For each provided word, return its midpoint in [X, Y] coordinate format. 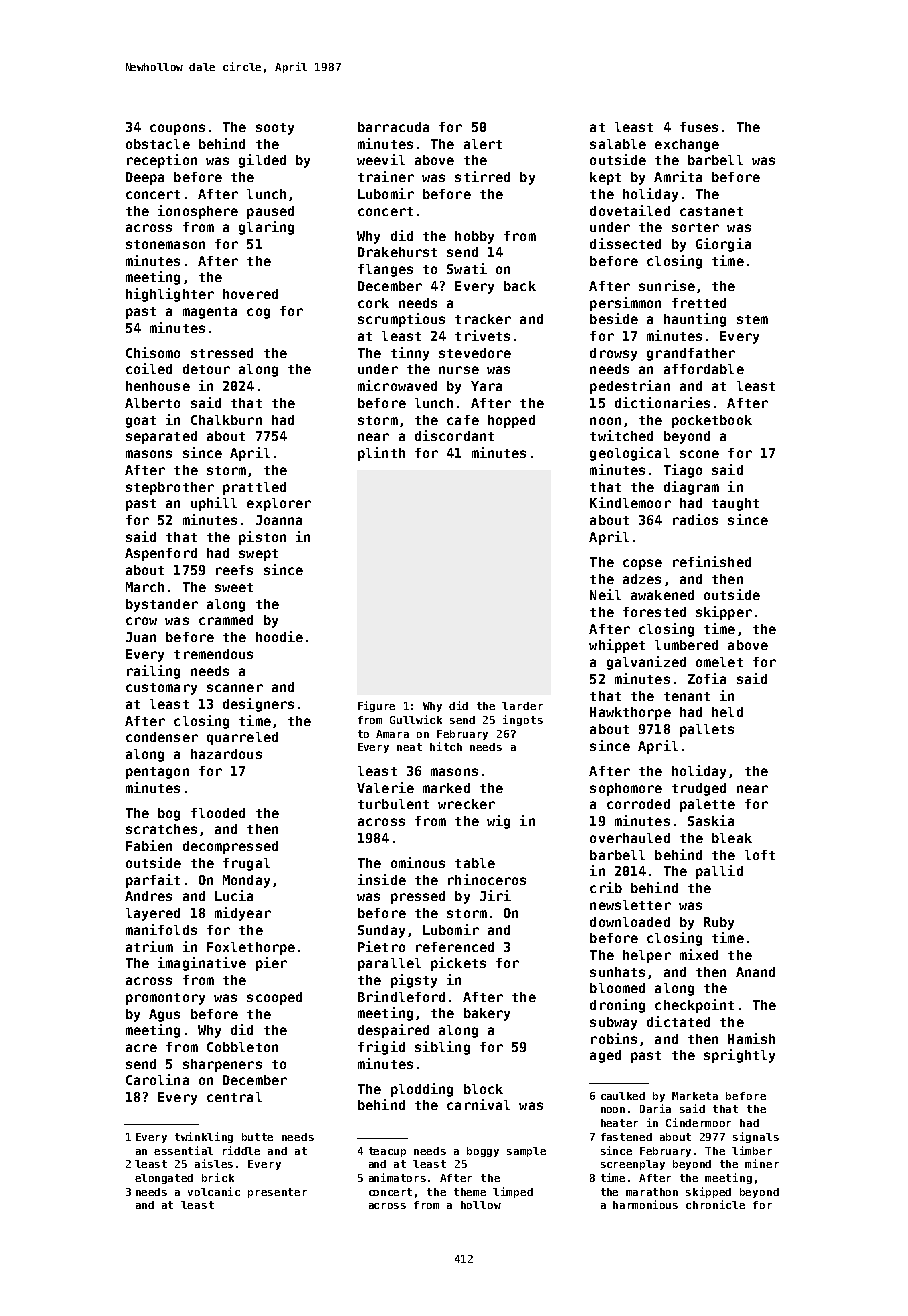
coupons [177, 129]
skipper [724, 613]
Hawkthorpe [630, 713]
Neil [605, 594]
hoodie [279, 636]
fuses [699, 127]
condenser [162, 737]
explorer [279, 504]
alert [483, 144]
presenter [277, 1193]
